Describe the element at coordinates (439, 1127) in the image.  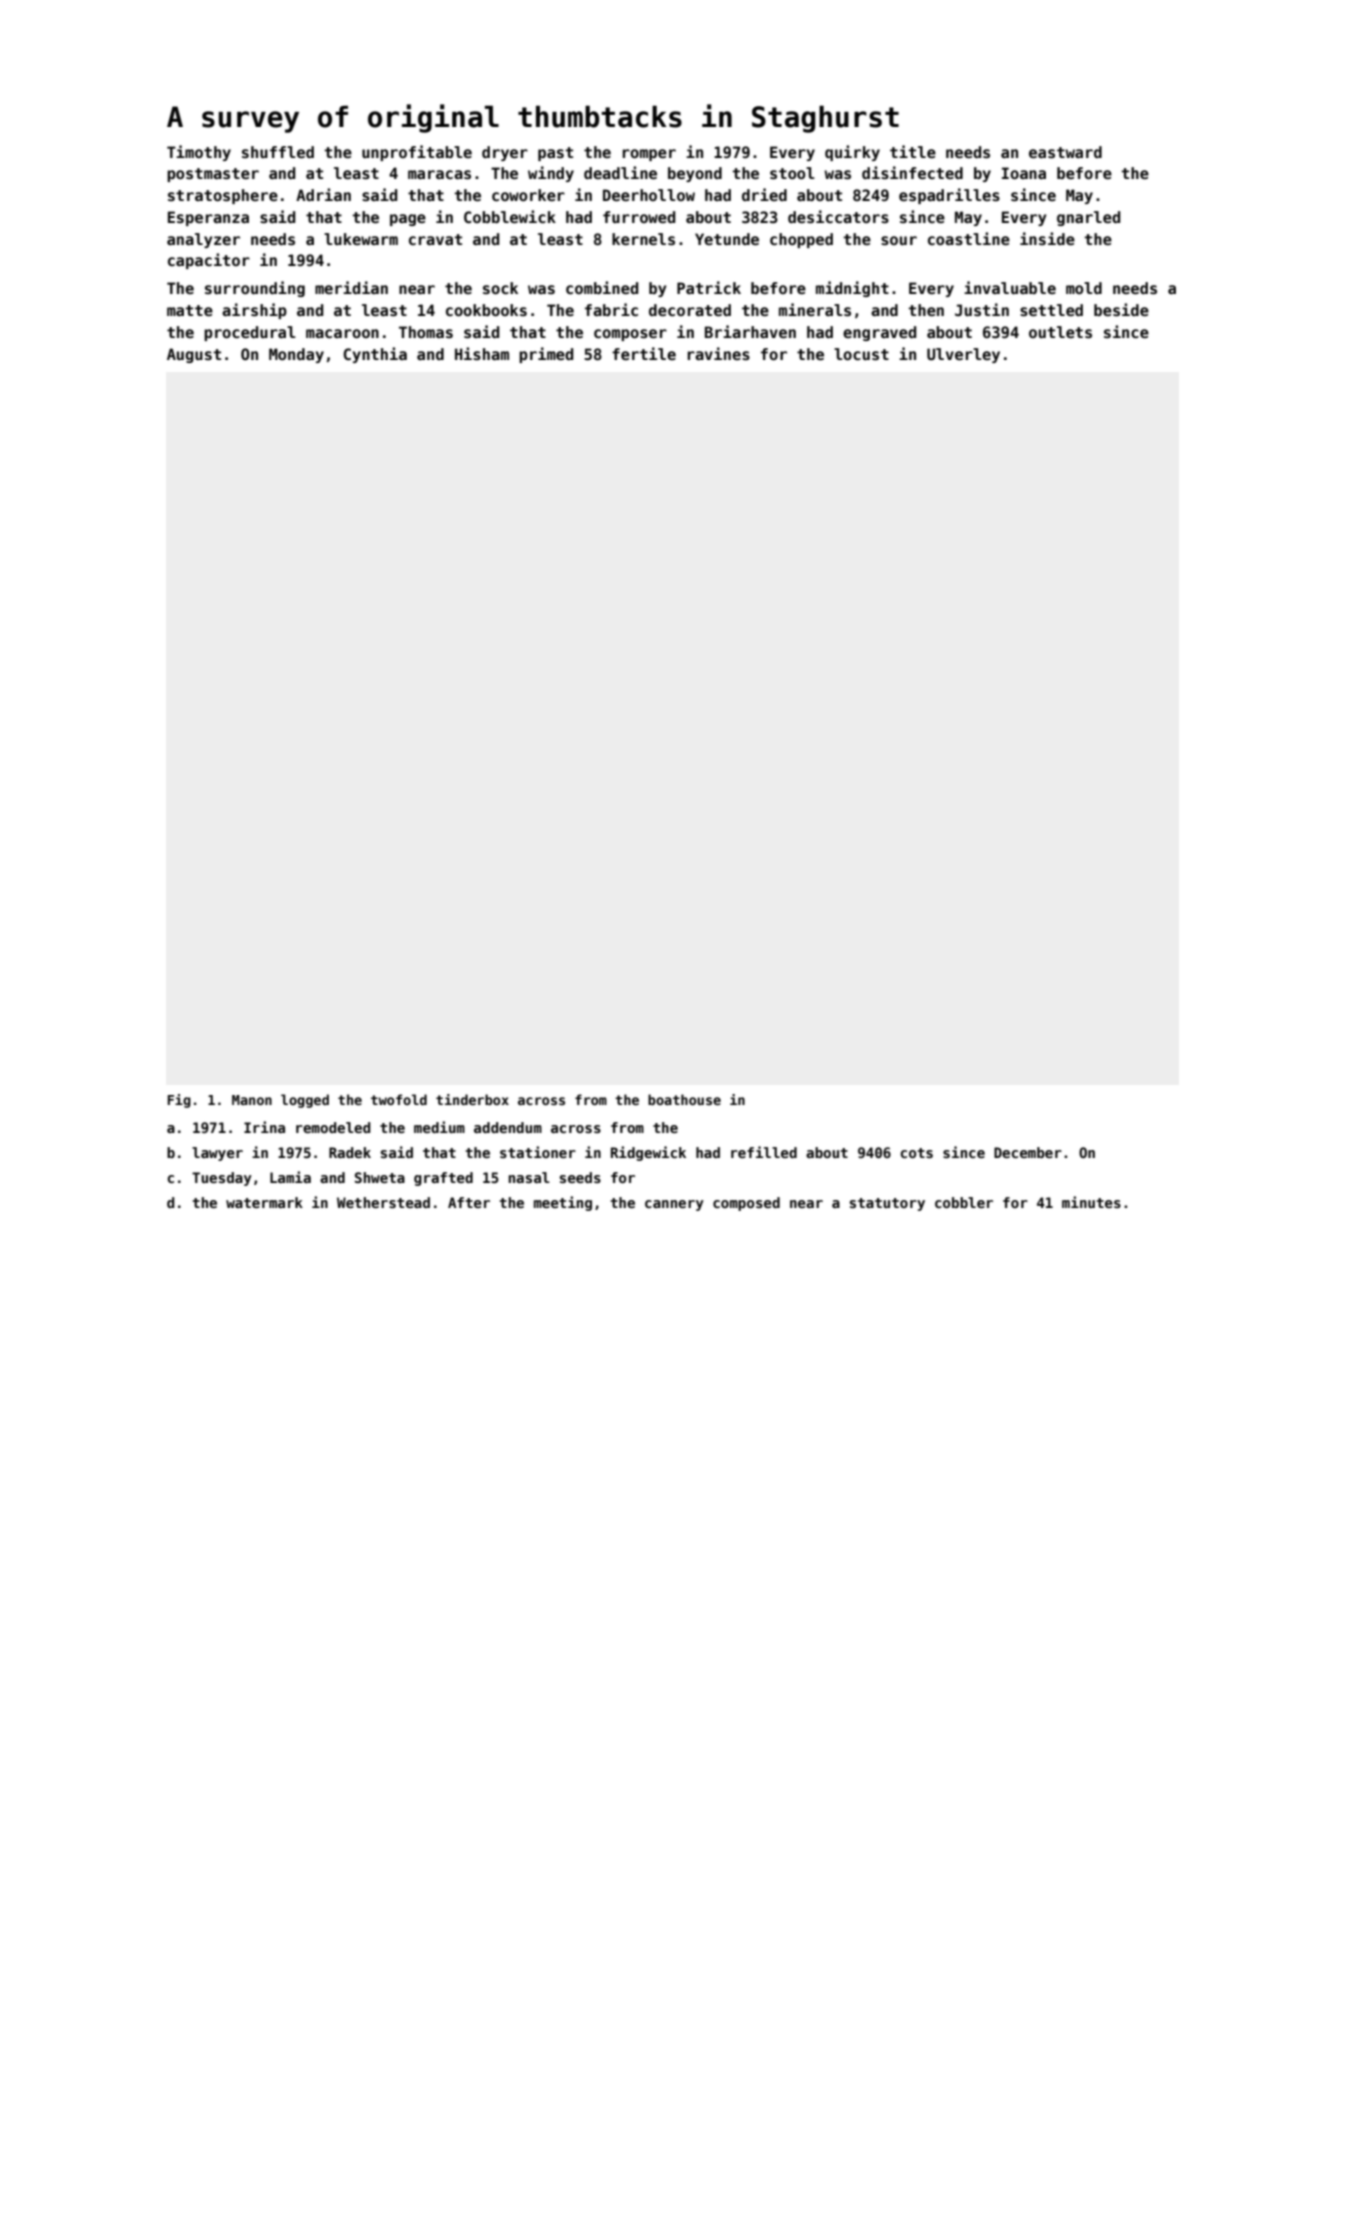
I see `medium` at that location.
